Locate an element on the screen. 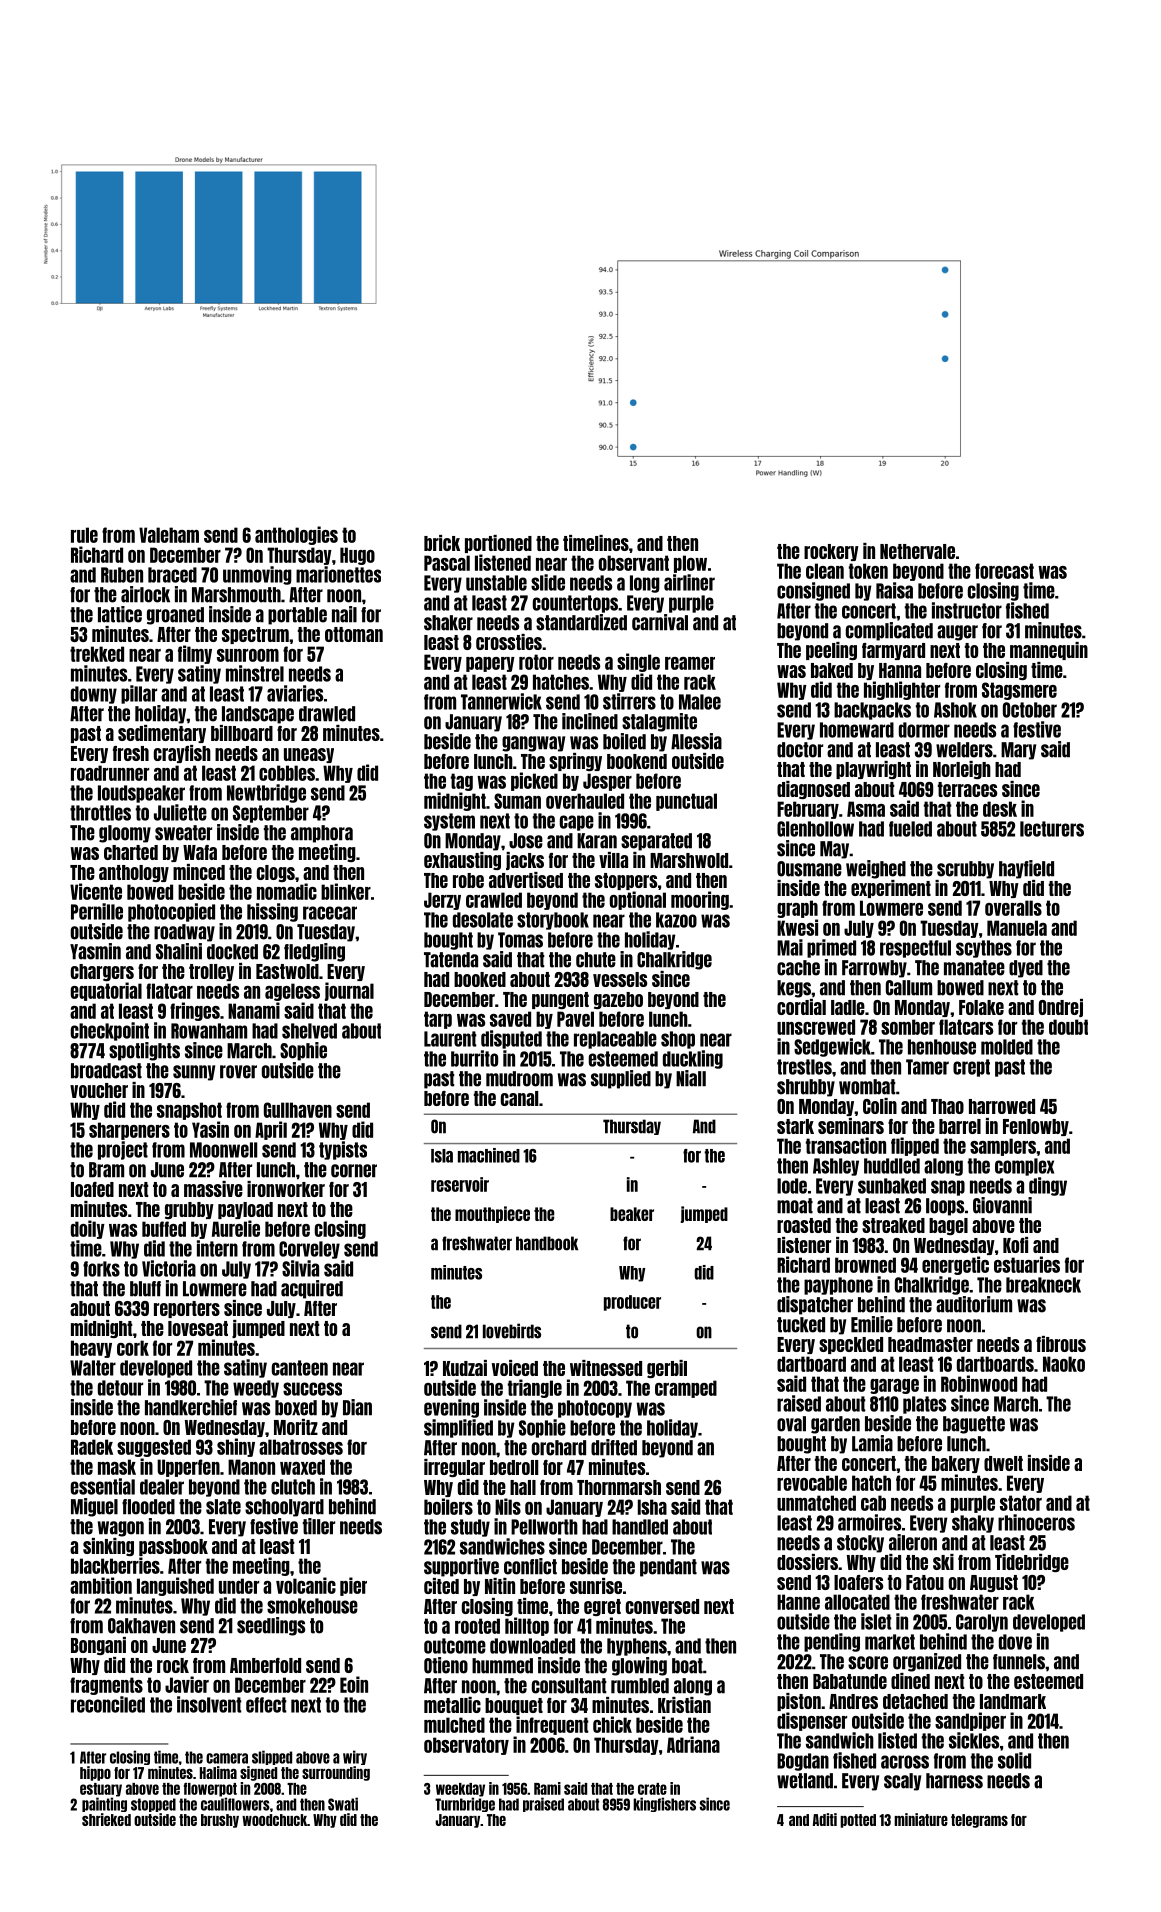  telegrams is located at coordinates (979, 1821).
